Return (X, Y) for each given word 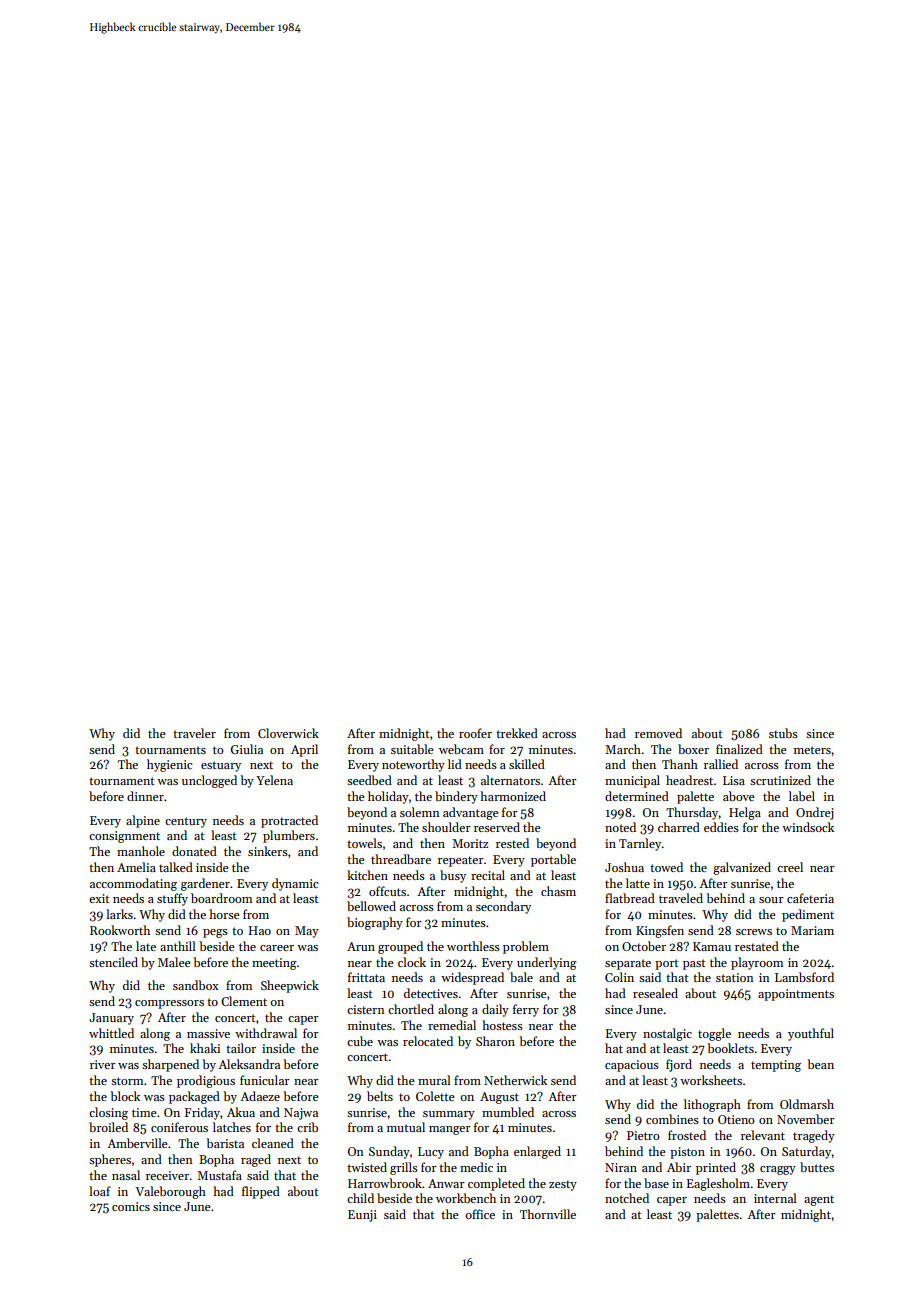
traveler (194, 733)
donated (194, 851)
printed (716, 1168)
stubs (783, 733)
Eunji (362, 1216)
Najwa (301, 1114)
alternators (510, 780)
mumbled (508, 1112)
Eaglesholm (718, 1184)
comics (131, 1206)
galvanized (742, 868)
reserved (497, 827)
